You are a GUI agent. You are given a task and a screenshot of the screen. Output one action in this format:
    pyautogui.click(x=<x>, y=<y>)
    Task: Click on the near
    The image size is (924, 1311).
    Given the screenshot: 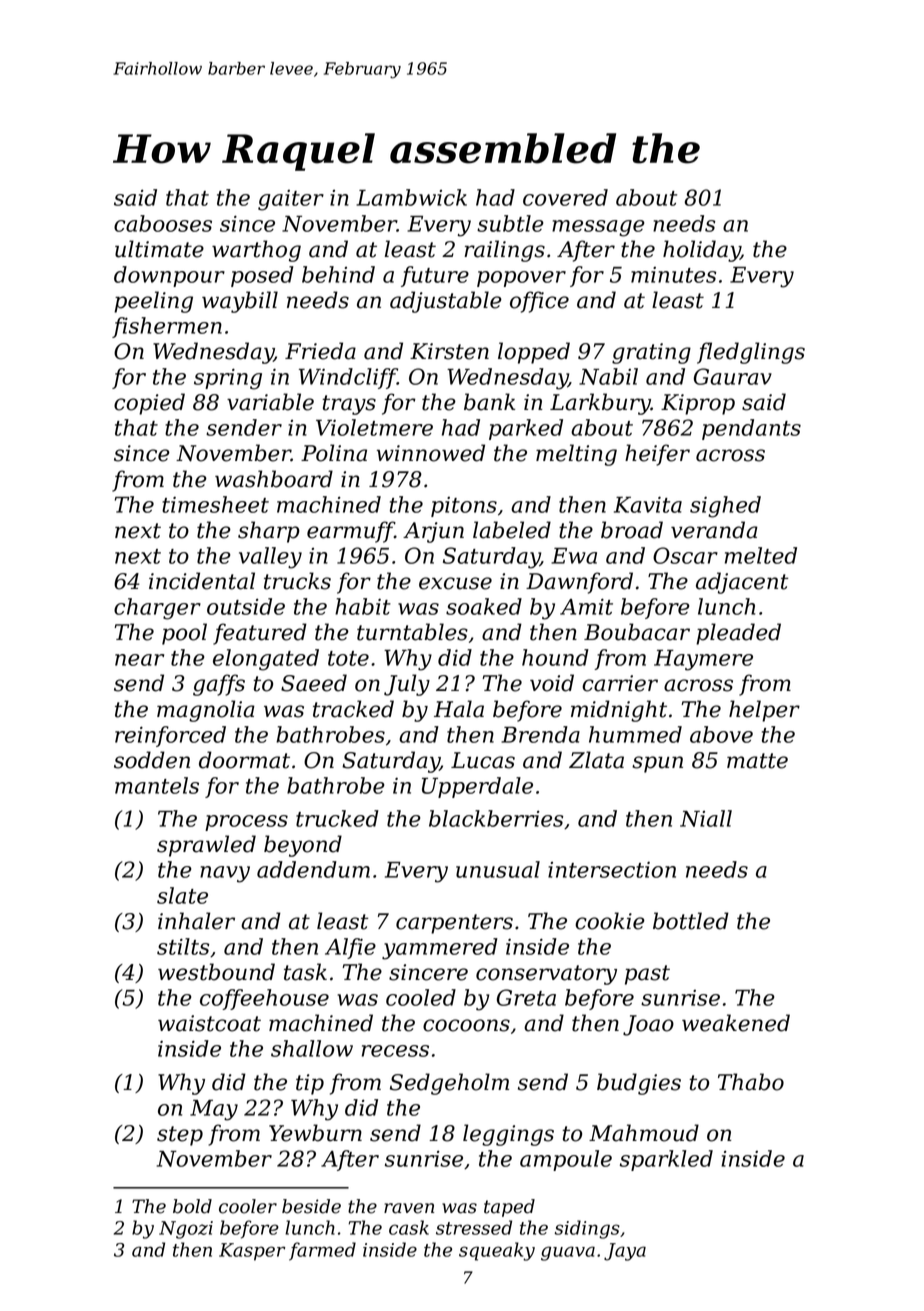 What is the action you would take?
    pyautogui.click(x=139, y=660)
